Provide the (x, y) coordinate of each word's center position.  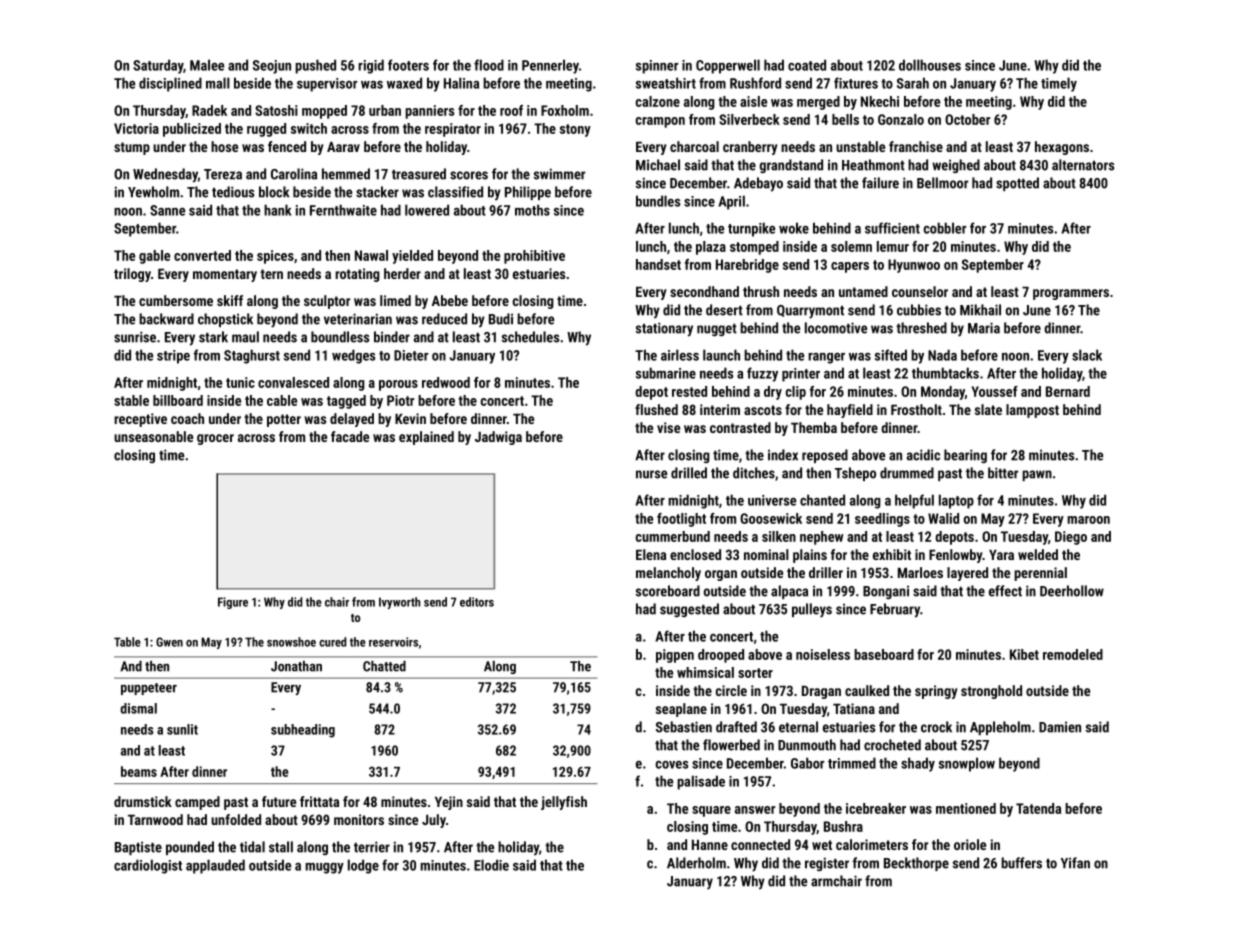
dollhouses (930, 65)
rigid (371, 66)
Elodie (491, 865)
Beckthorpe (916, 864)
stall (281, 847)
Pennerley (550, 66)
